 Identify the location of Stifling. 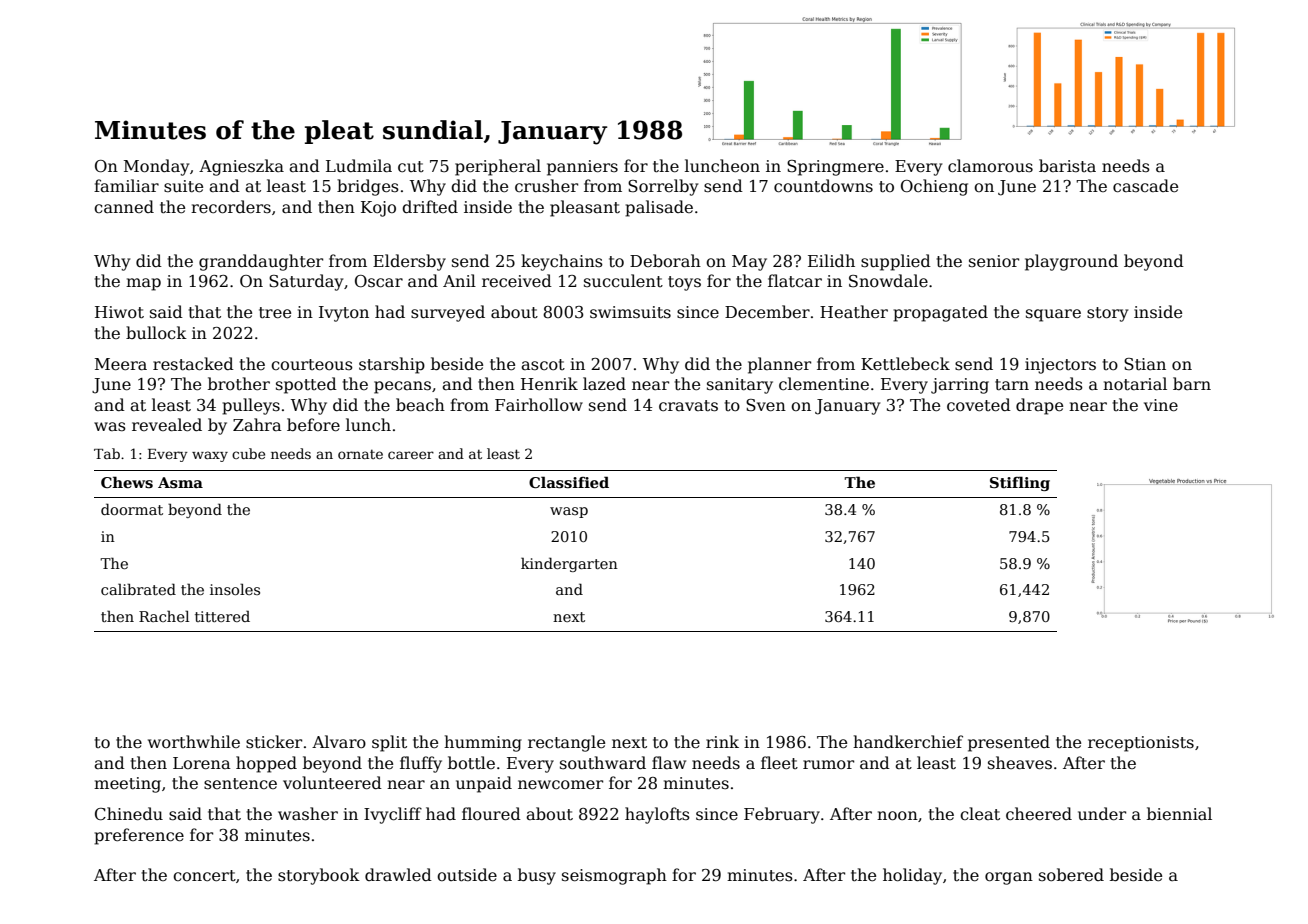
(1020, 483).
